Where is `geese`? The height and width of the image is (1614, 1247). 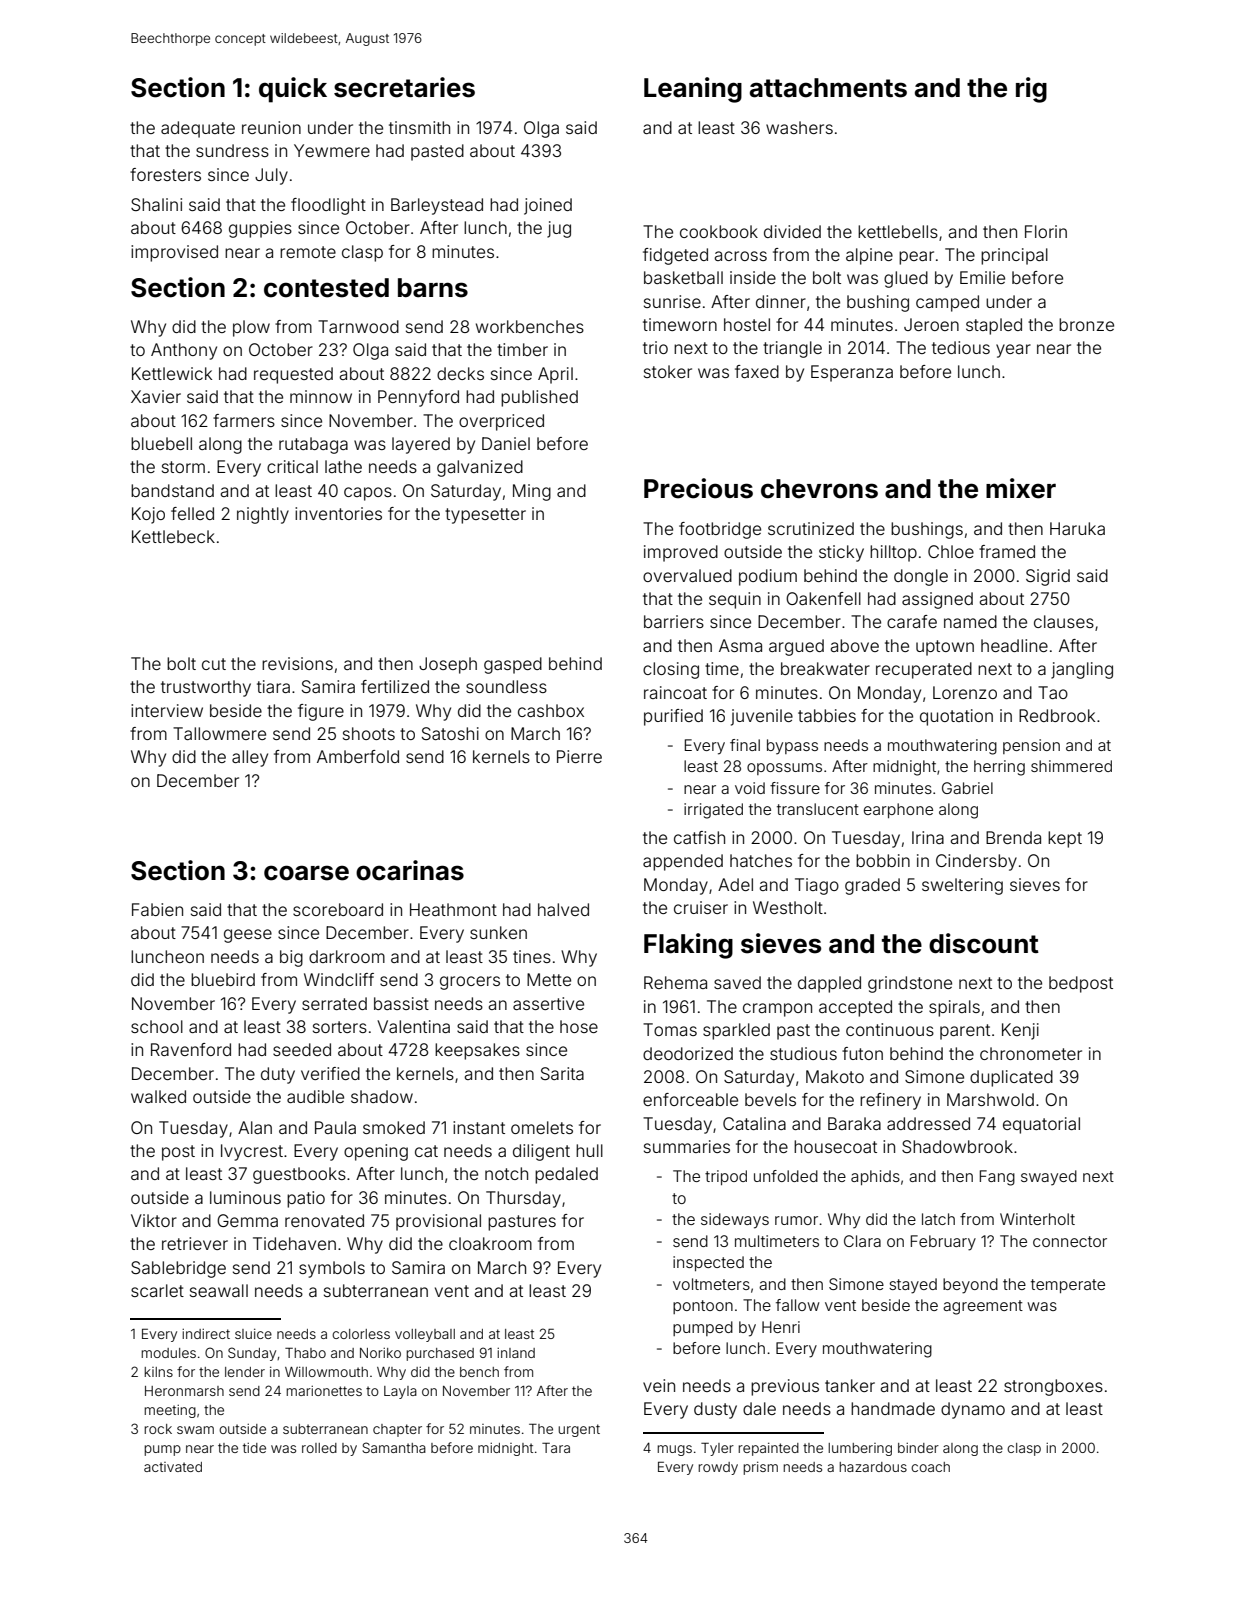
geese is located at coordinates (248, 936).
